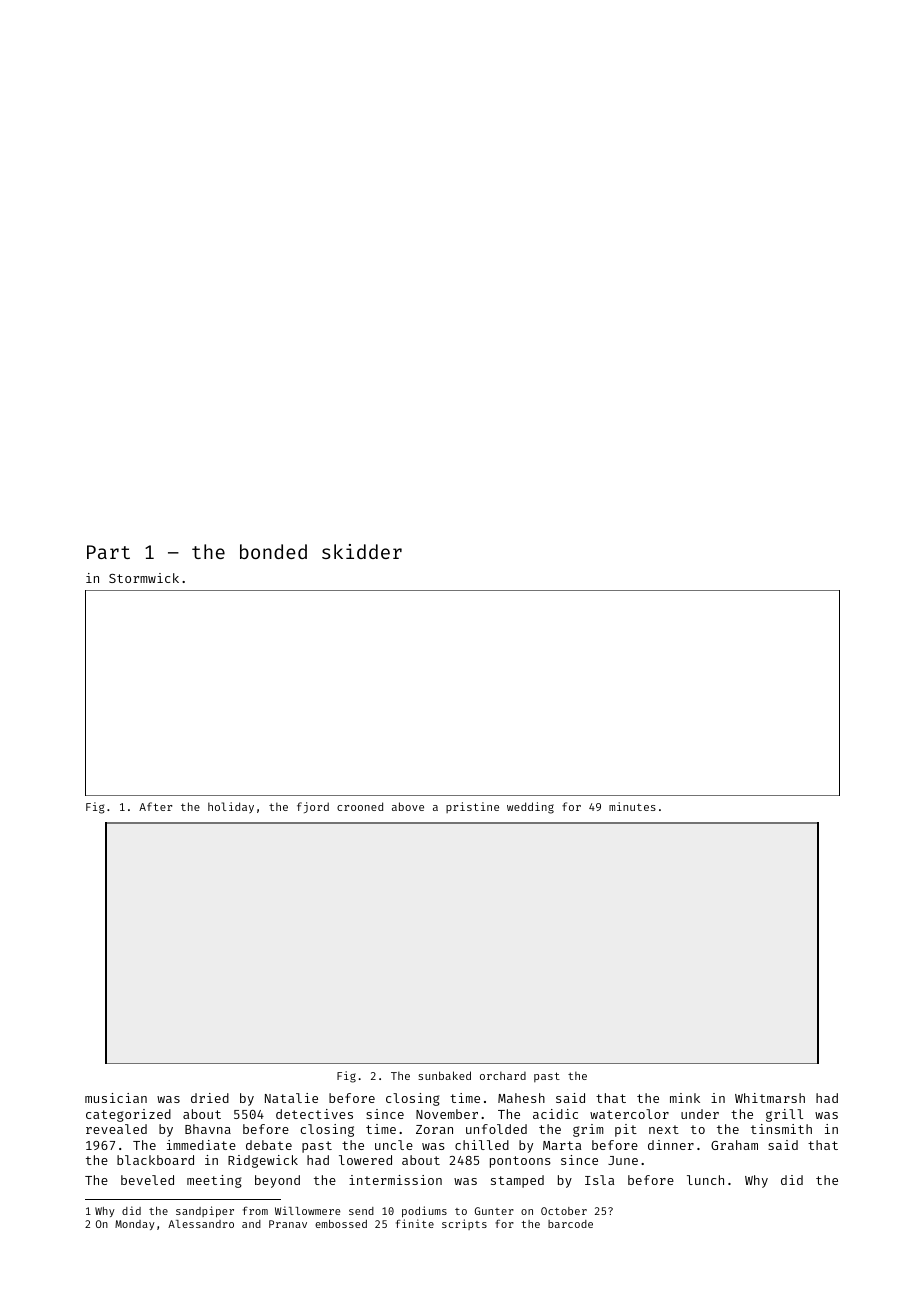 This screenshot has width=924, height=1308. I want to click on wedding, so click(530, 808).
